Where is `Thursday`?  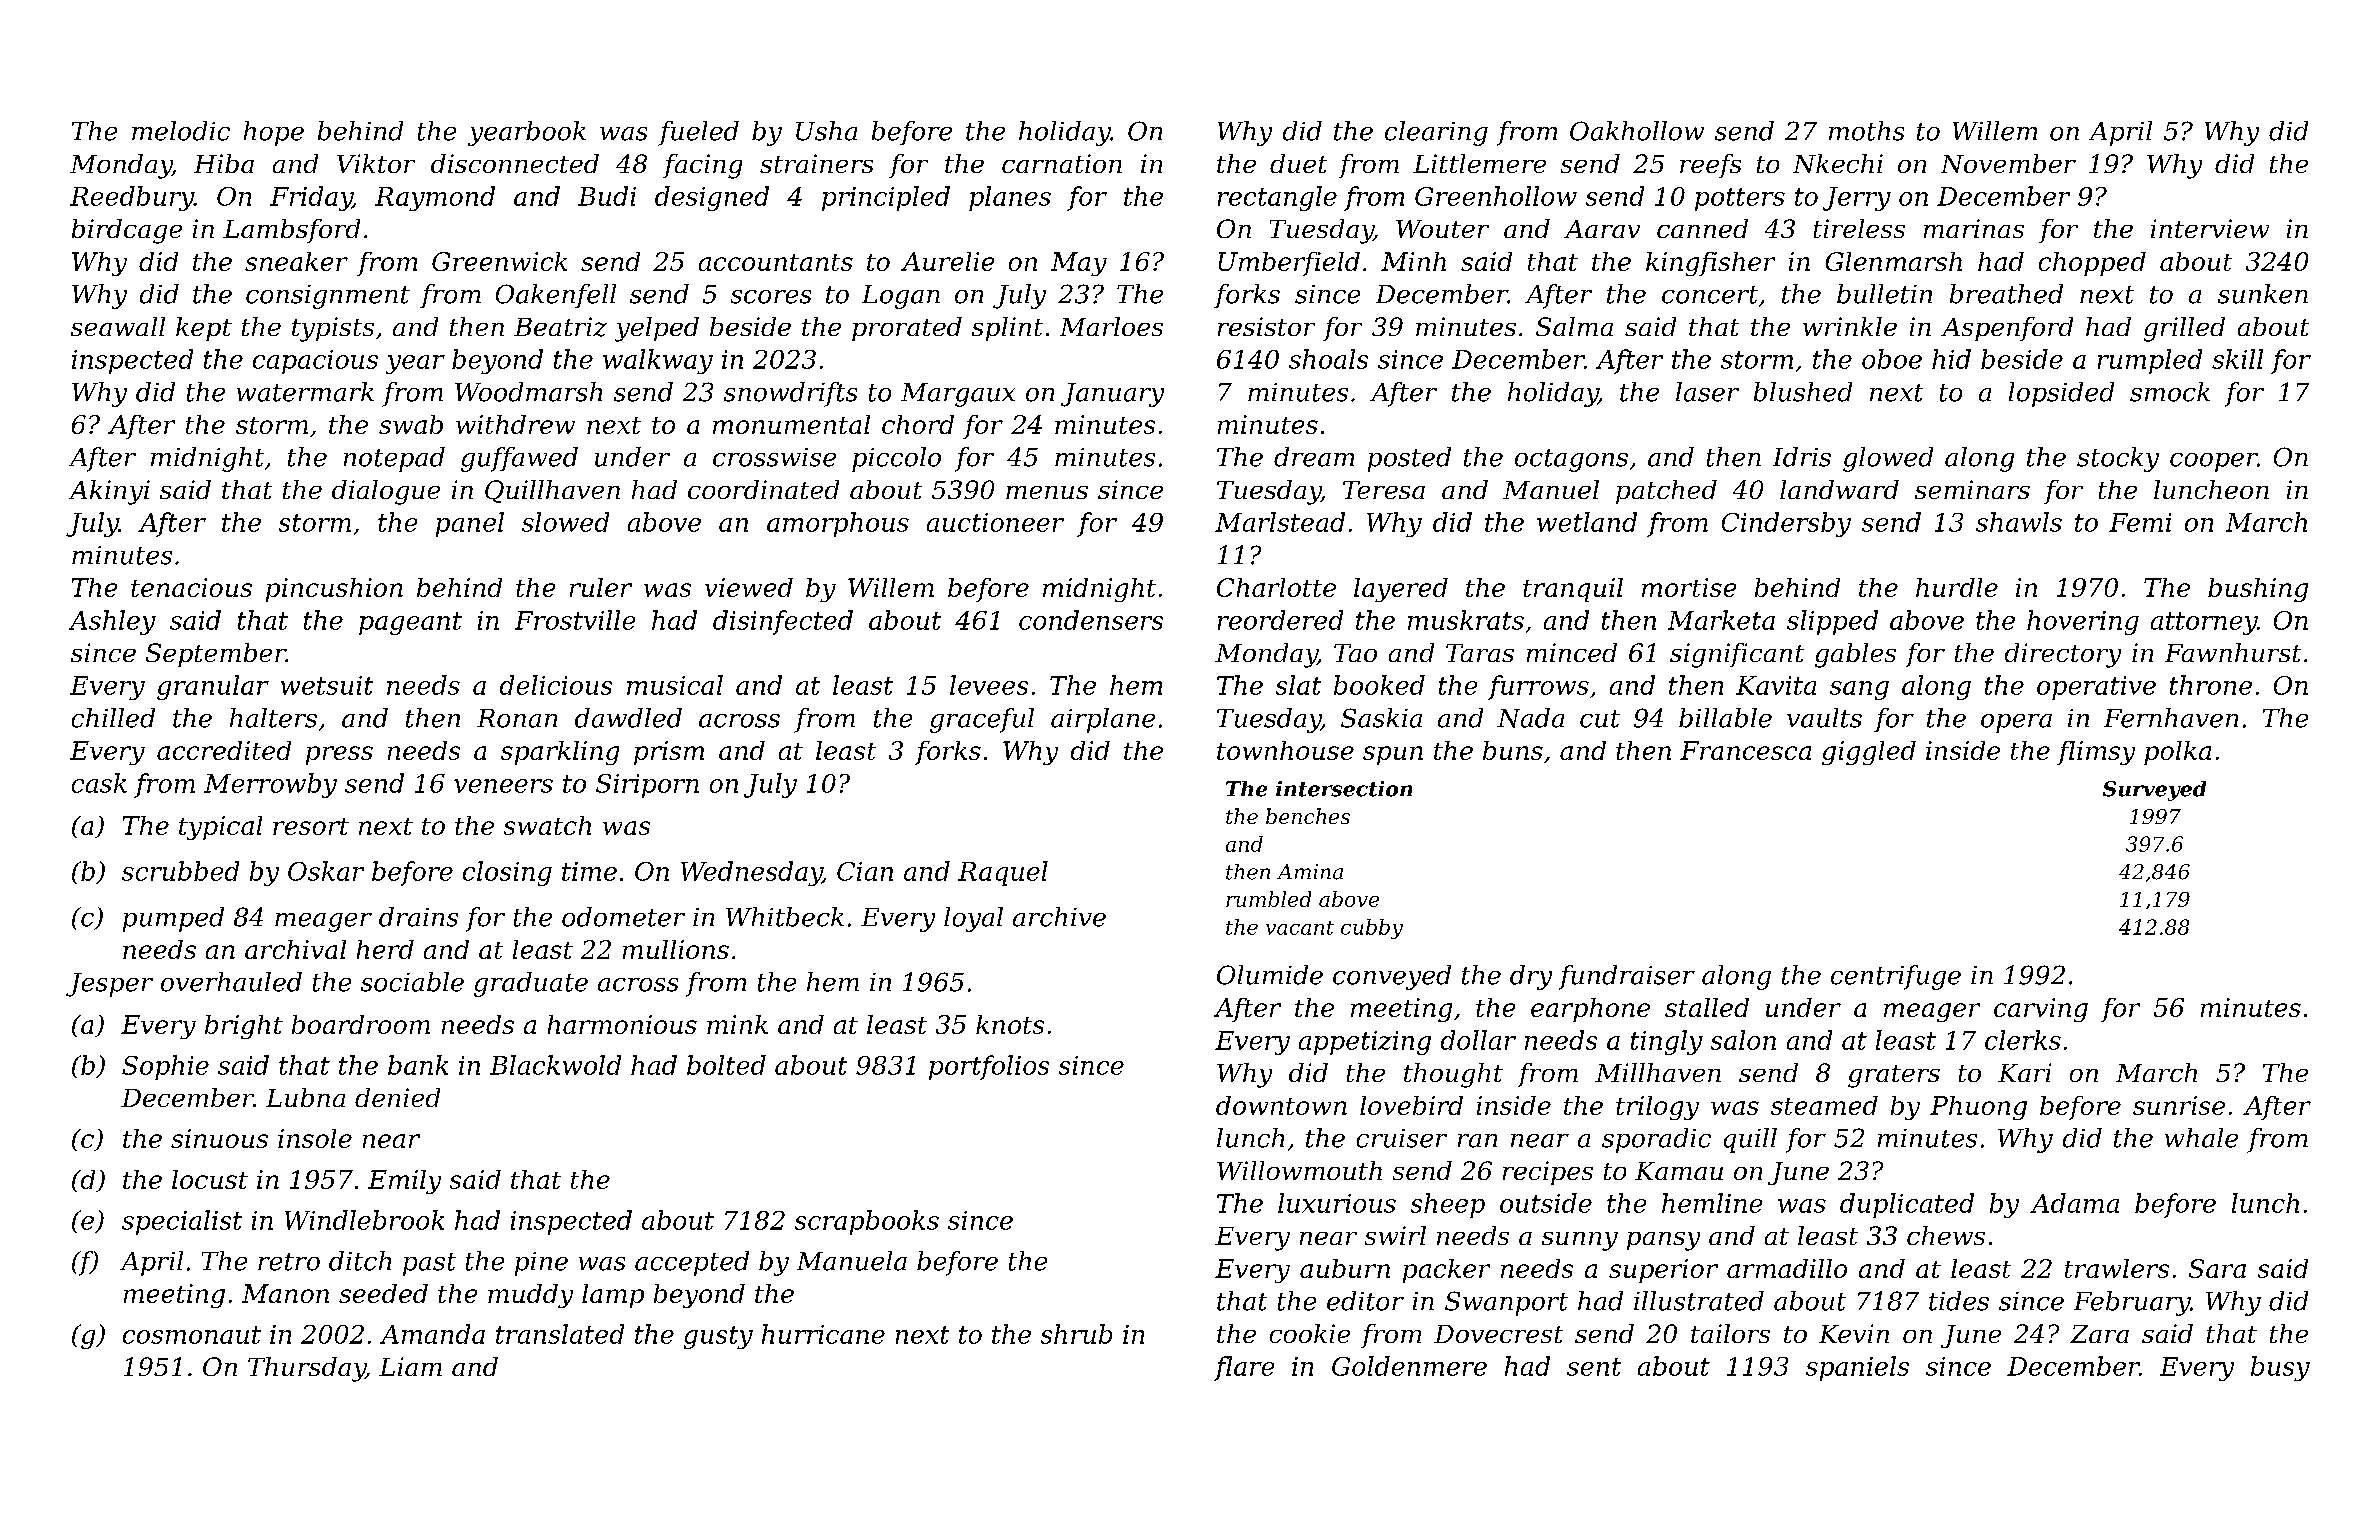 Thursday is located at coordinates (307, 1369).
